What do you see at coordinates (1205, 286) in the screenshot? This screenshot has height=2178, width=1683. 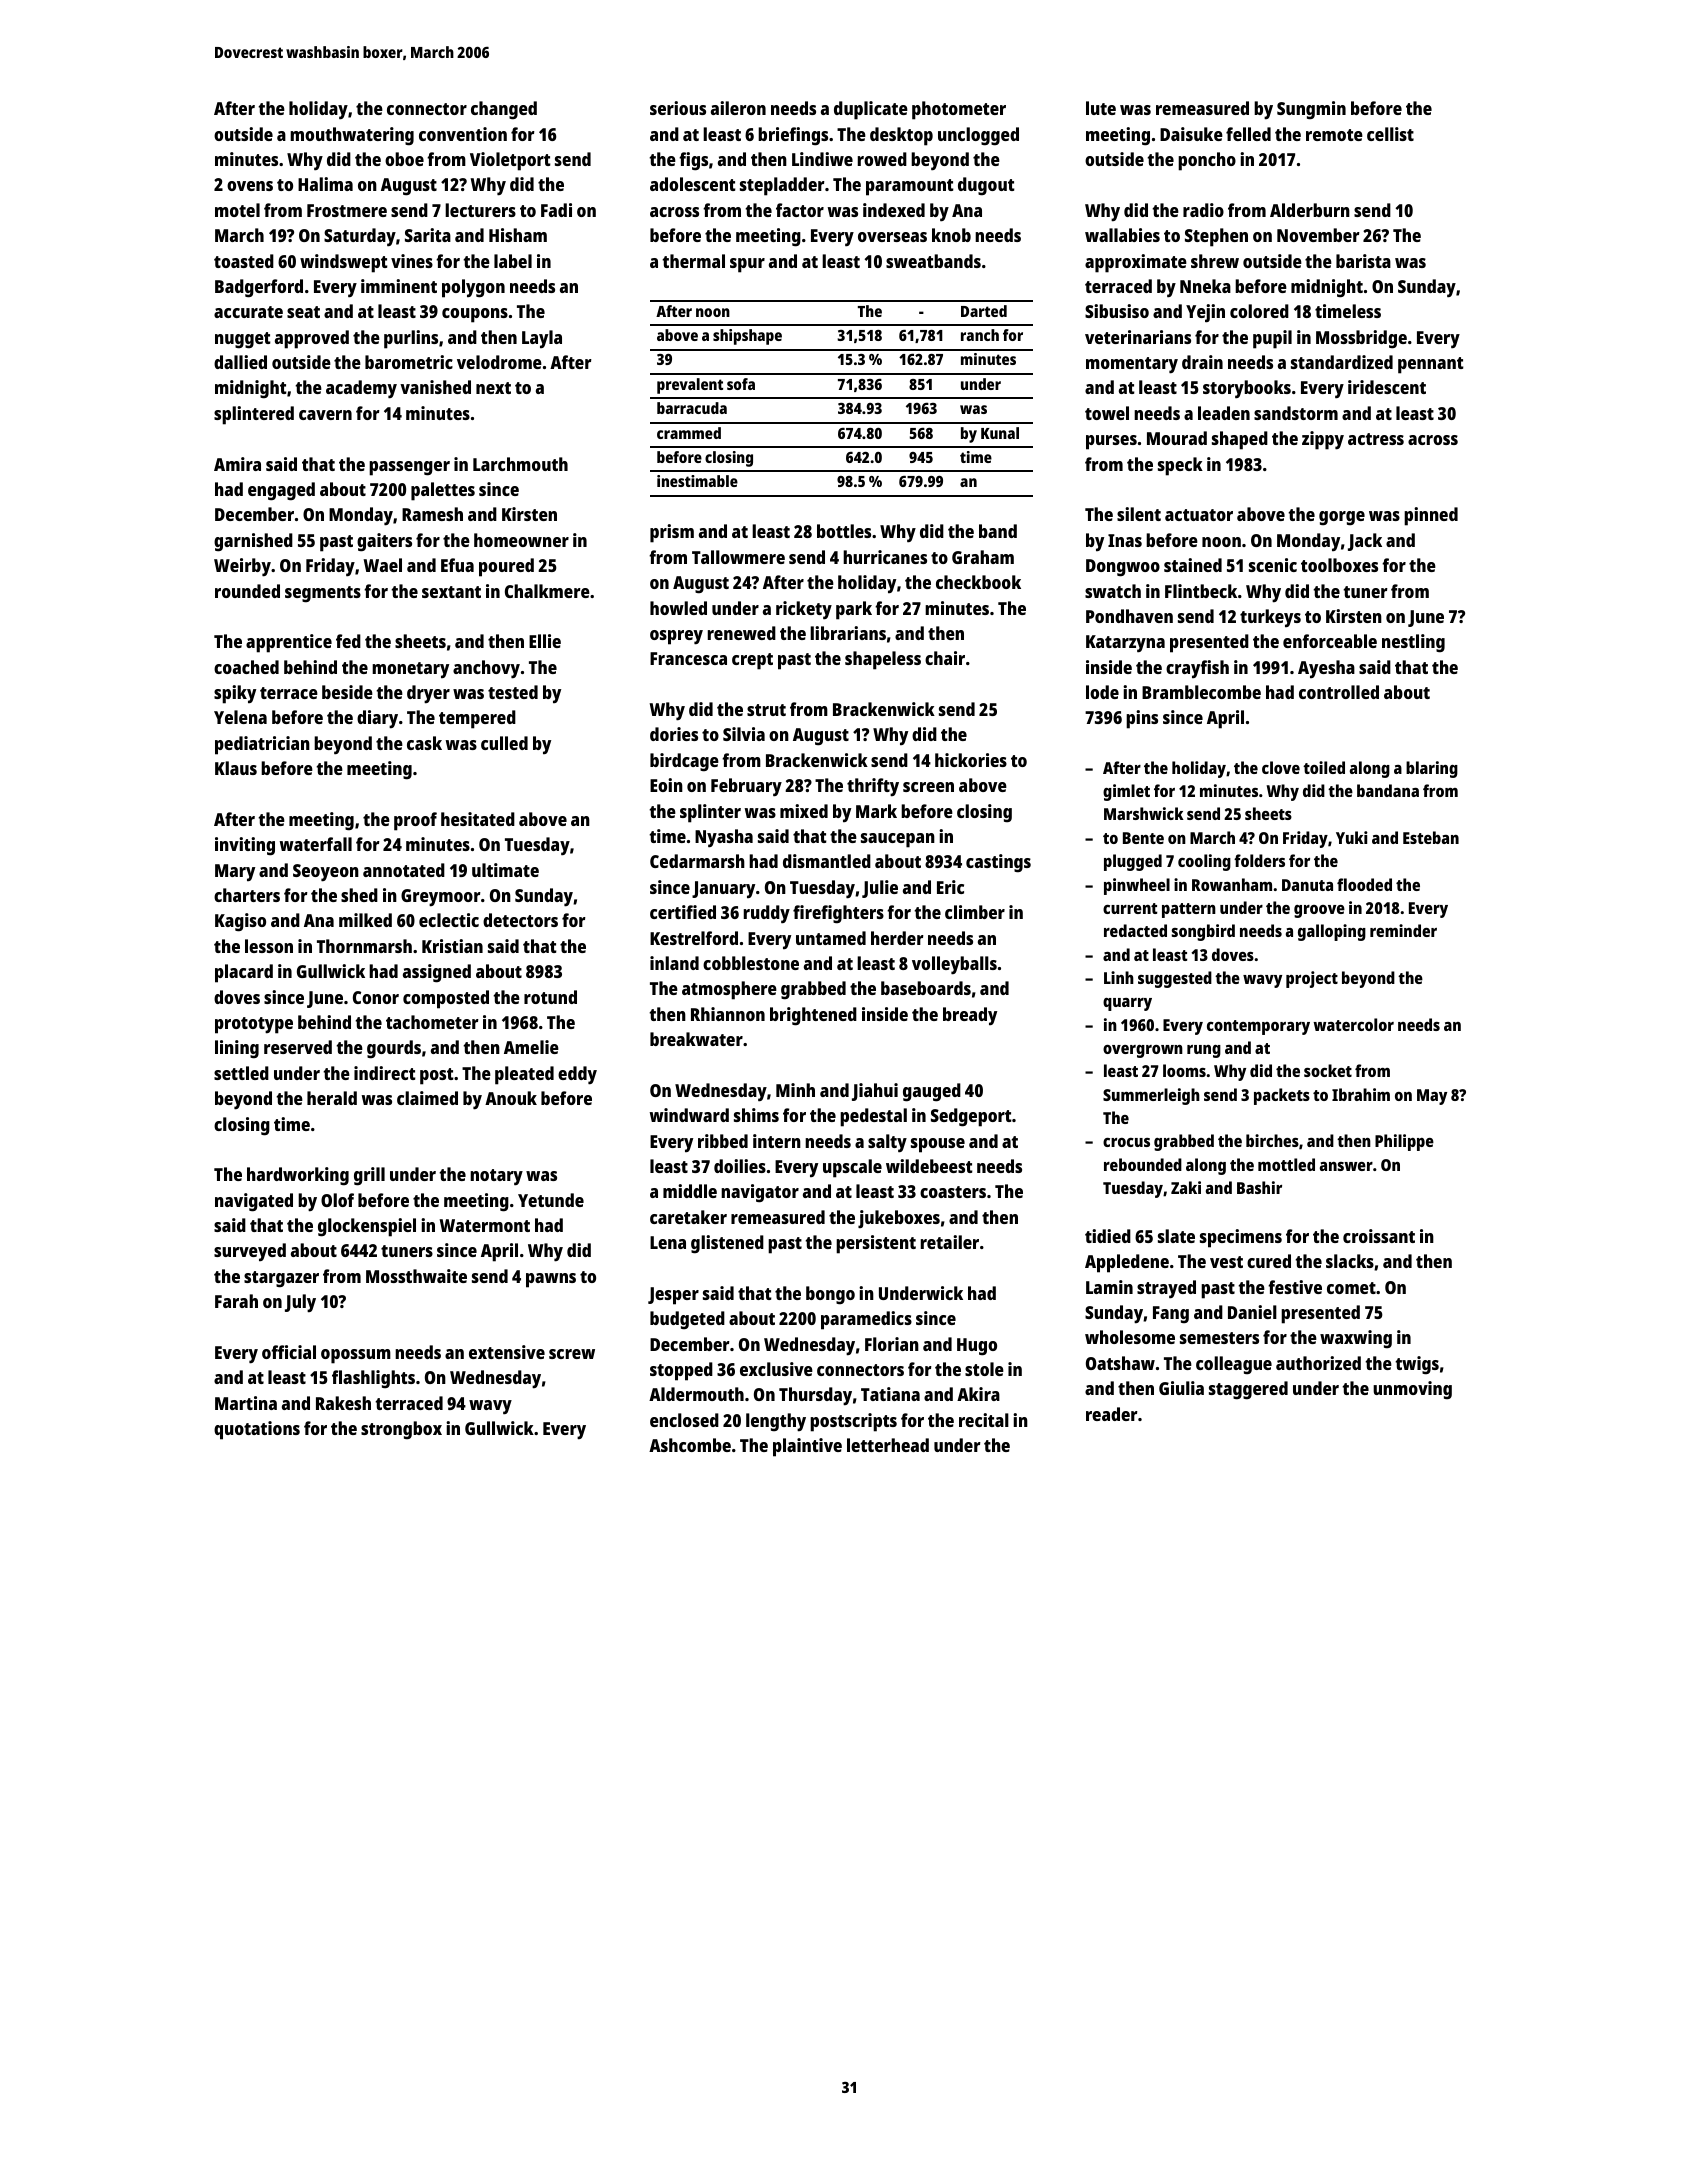 I see `Nneka` at bounding box center [1205, 286].
